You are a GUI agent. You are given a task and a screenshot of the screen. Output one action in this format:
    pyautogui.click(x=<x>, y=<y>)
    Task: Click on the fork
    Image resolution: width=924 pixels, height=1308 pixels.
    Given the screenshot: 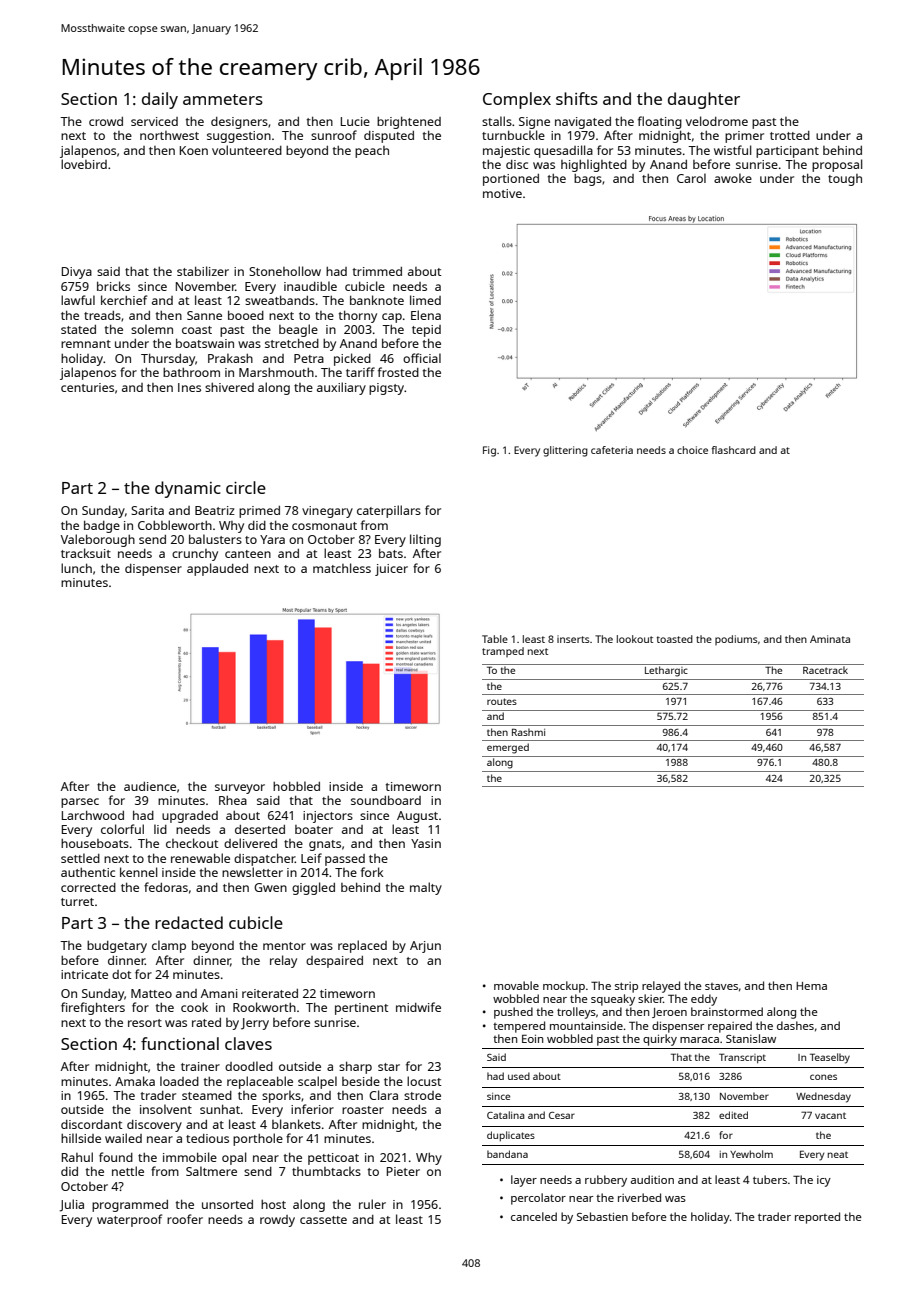 What is the action you would take?
    pyautogui.click(x=372, y=872)
